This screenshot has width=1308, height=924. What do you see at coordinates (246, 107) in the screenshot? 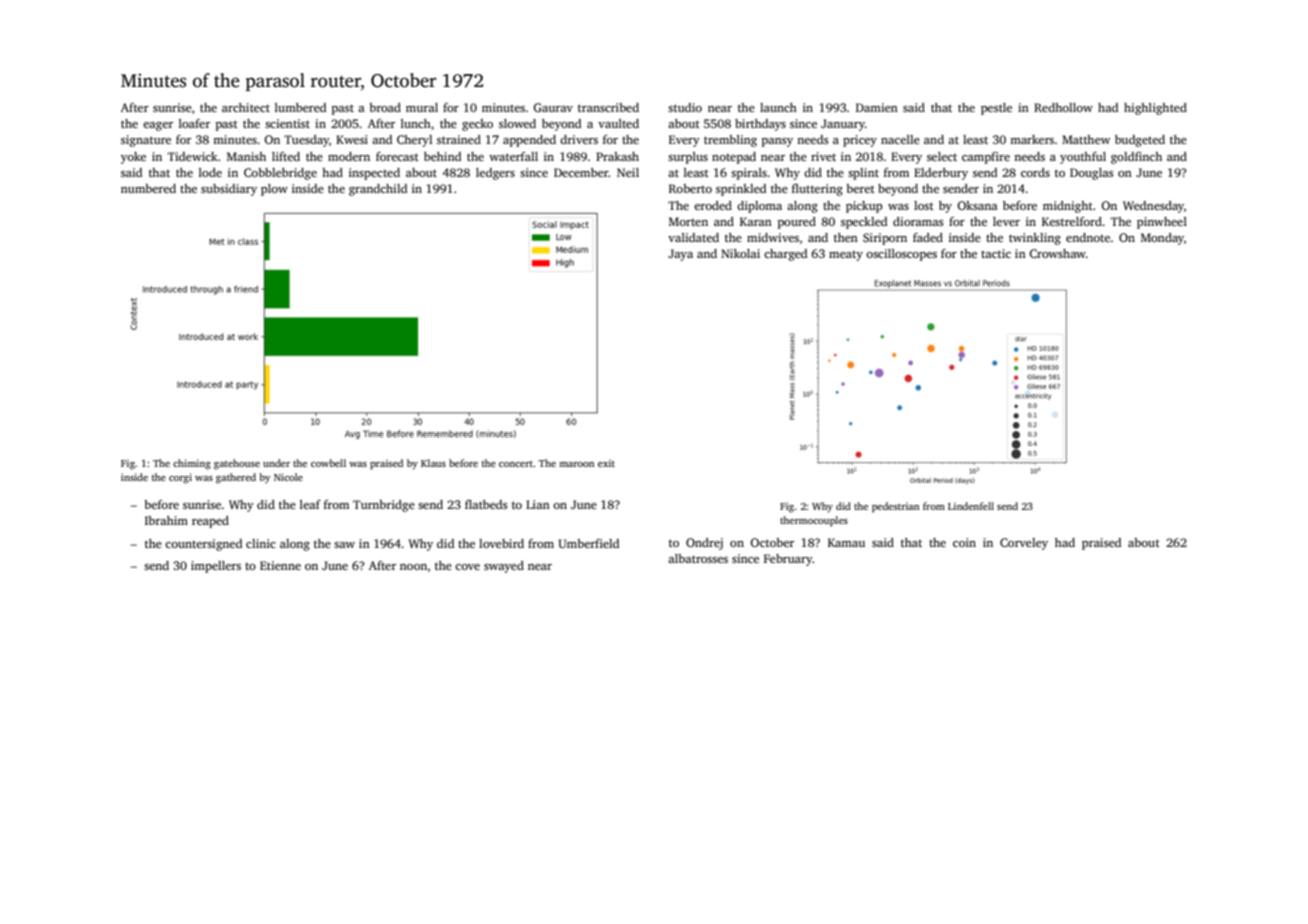
I see `architect` at bounding box center [246, 107].
